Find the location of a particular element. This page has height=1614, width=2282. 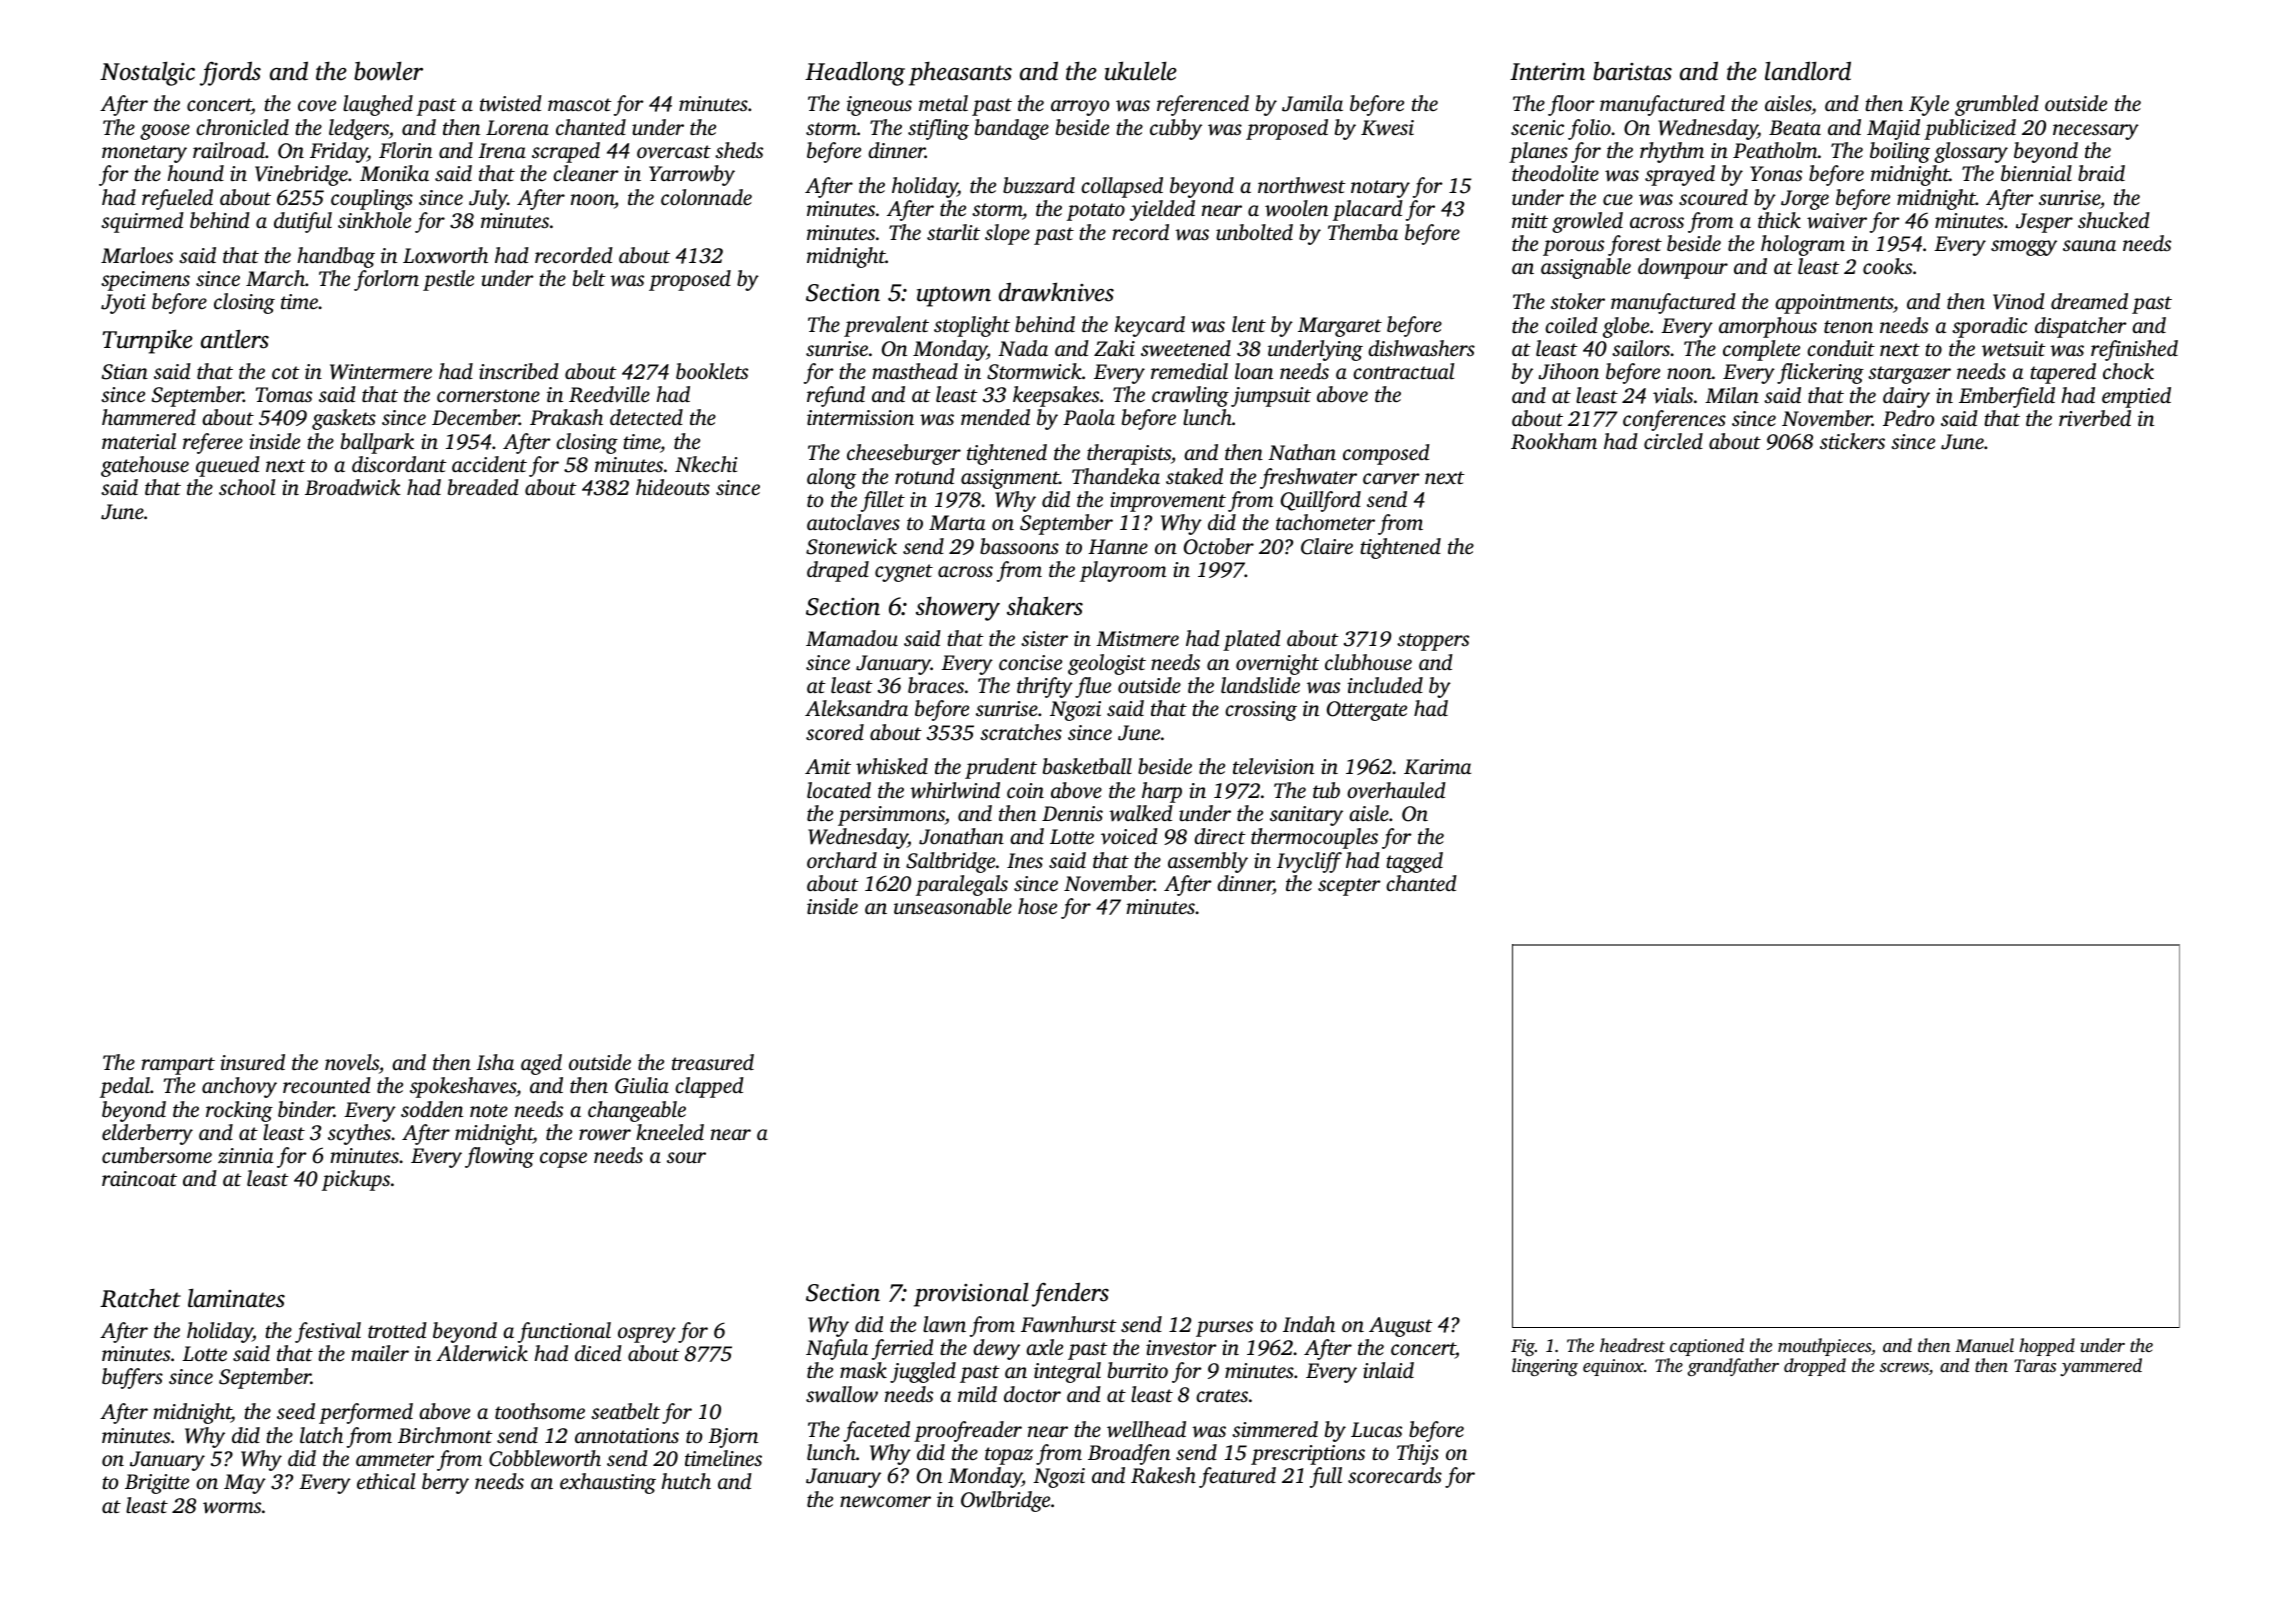

landlord is located at coordinates (1808, 71).
